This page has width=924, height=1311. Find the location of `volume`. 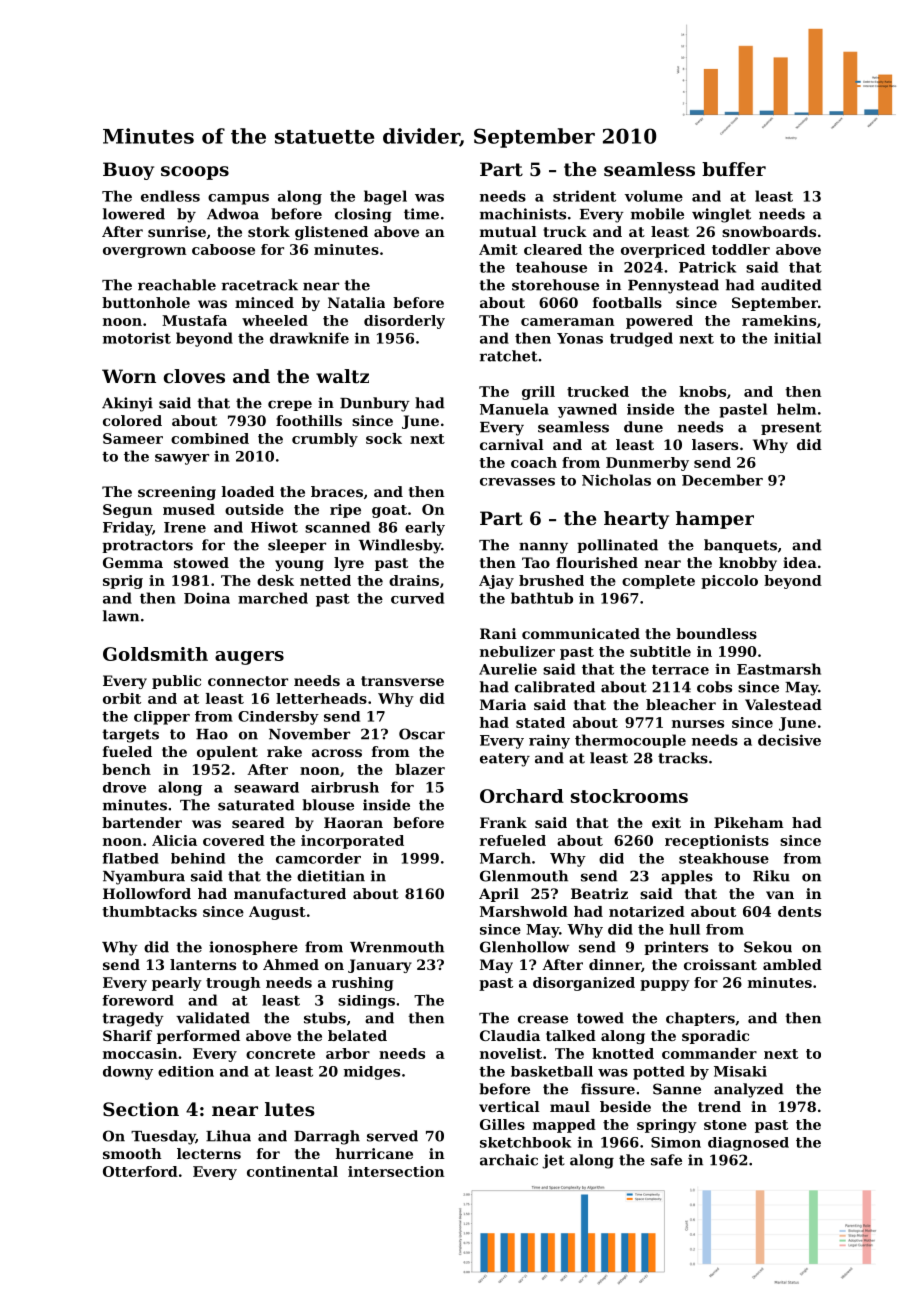

volume is located at coordinates (654, 196).
